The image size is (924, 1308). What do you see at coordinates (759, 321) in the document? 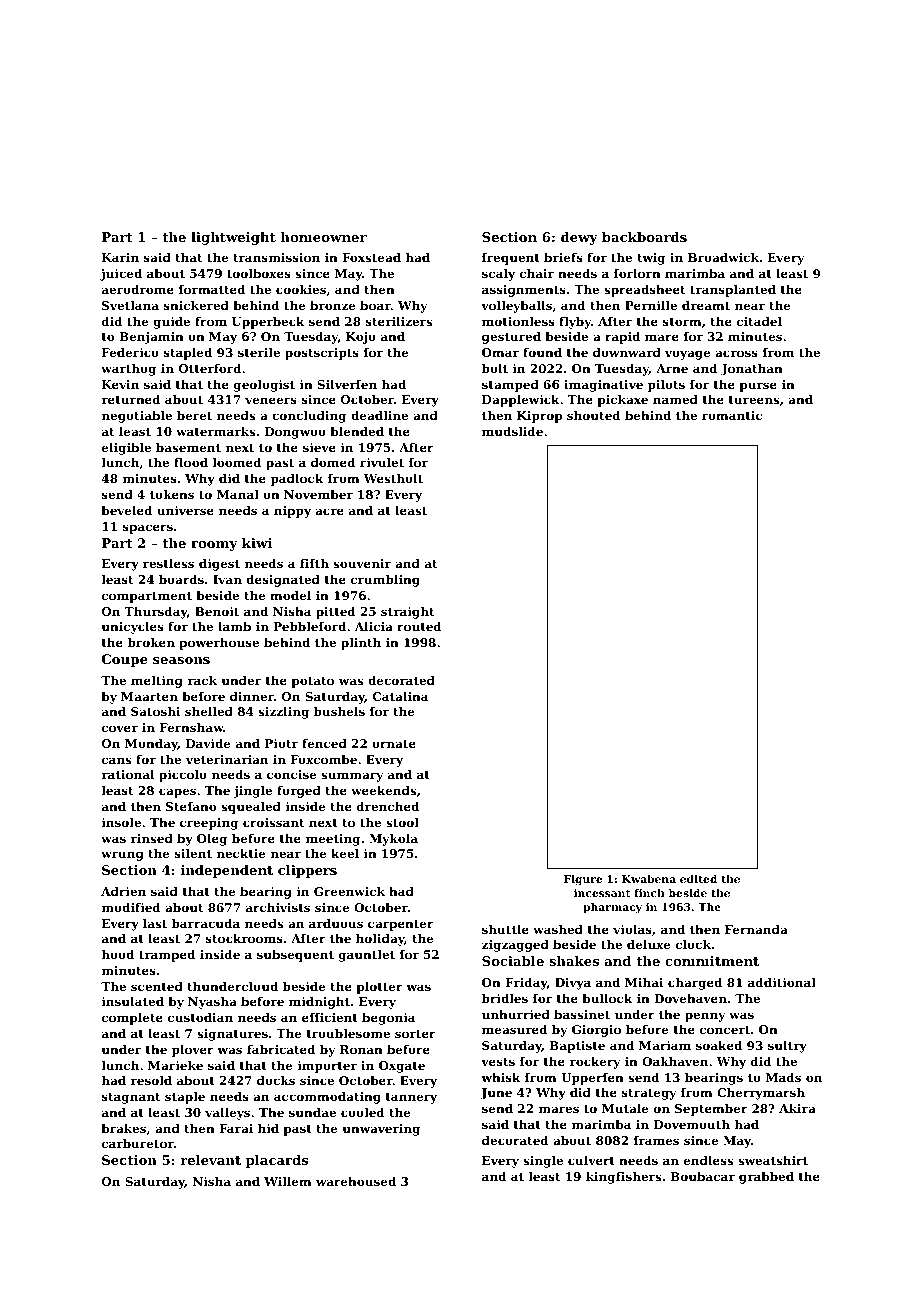
I see `citadel` at bounding box center [759, 321].
